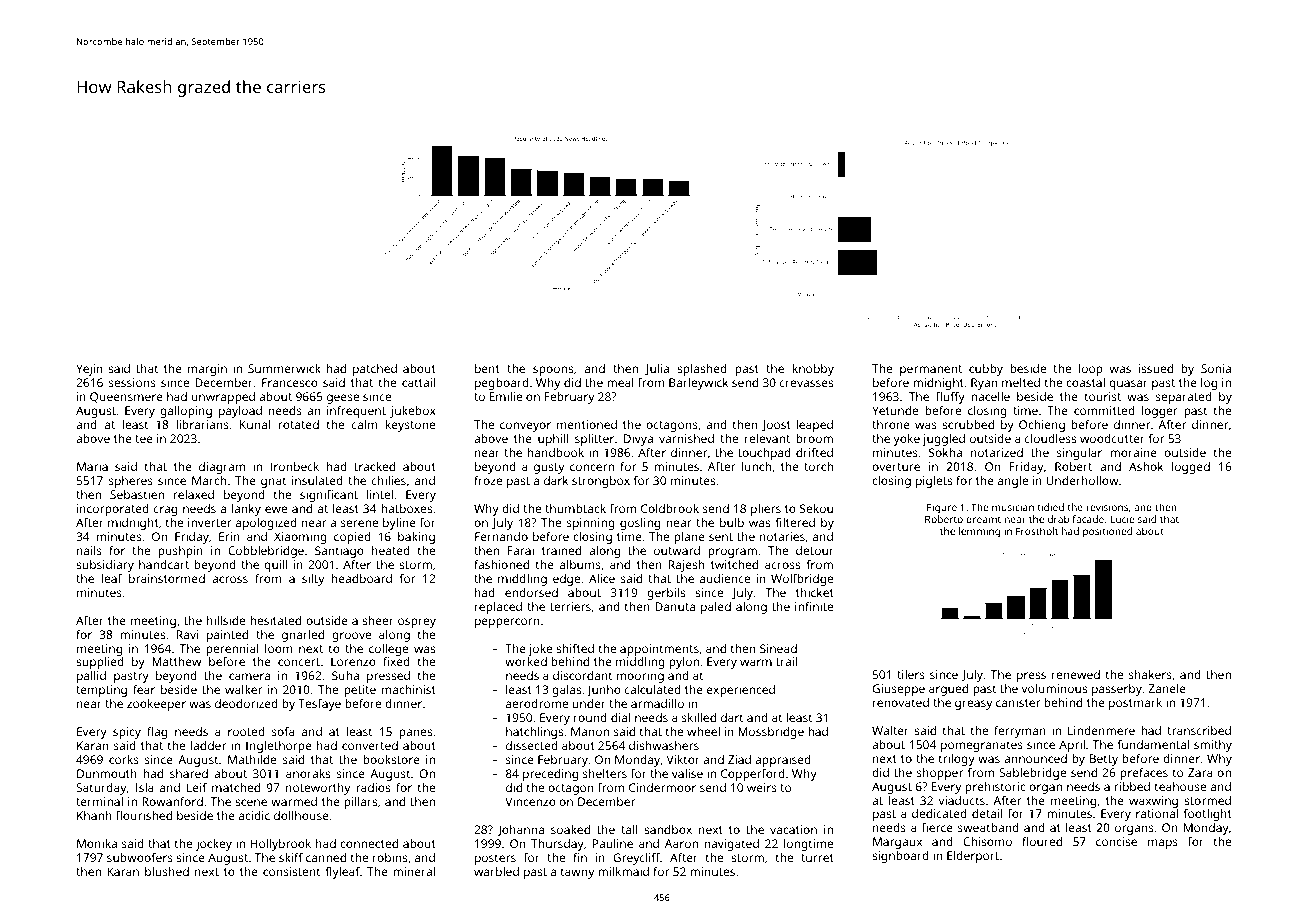  What do you see at coordinates (681, 843) in the screenshot?
I see `Aaron` at bounding box center [681, 843].
